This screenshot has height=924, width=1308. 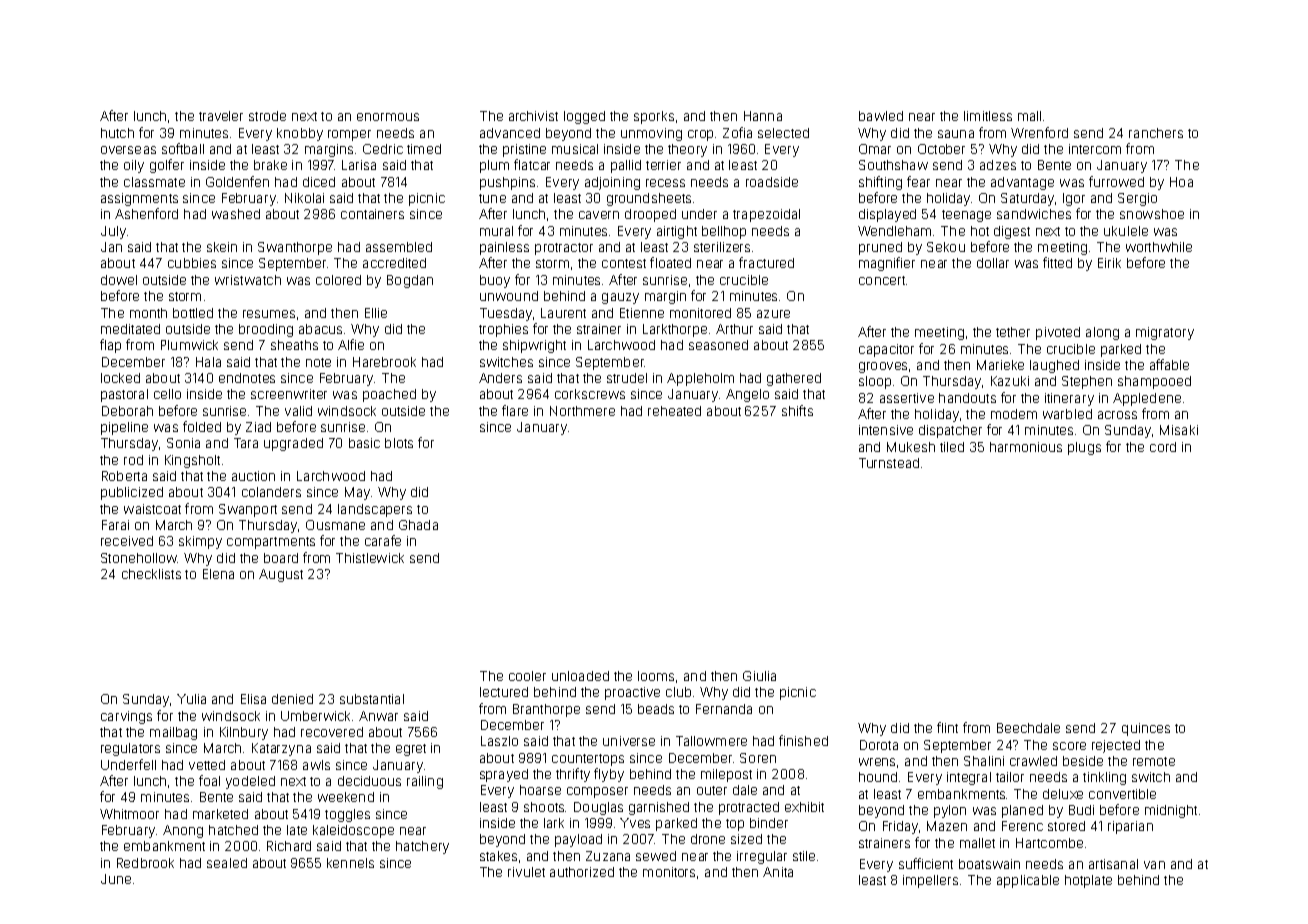 What do you see at coordinates (267, 116) in the screenshot?
I see `strode` at bounding box center [267, 116].
